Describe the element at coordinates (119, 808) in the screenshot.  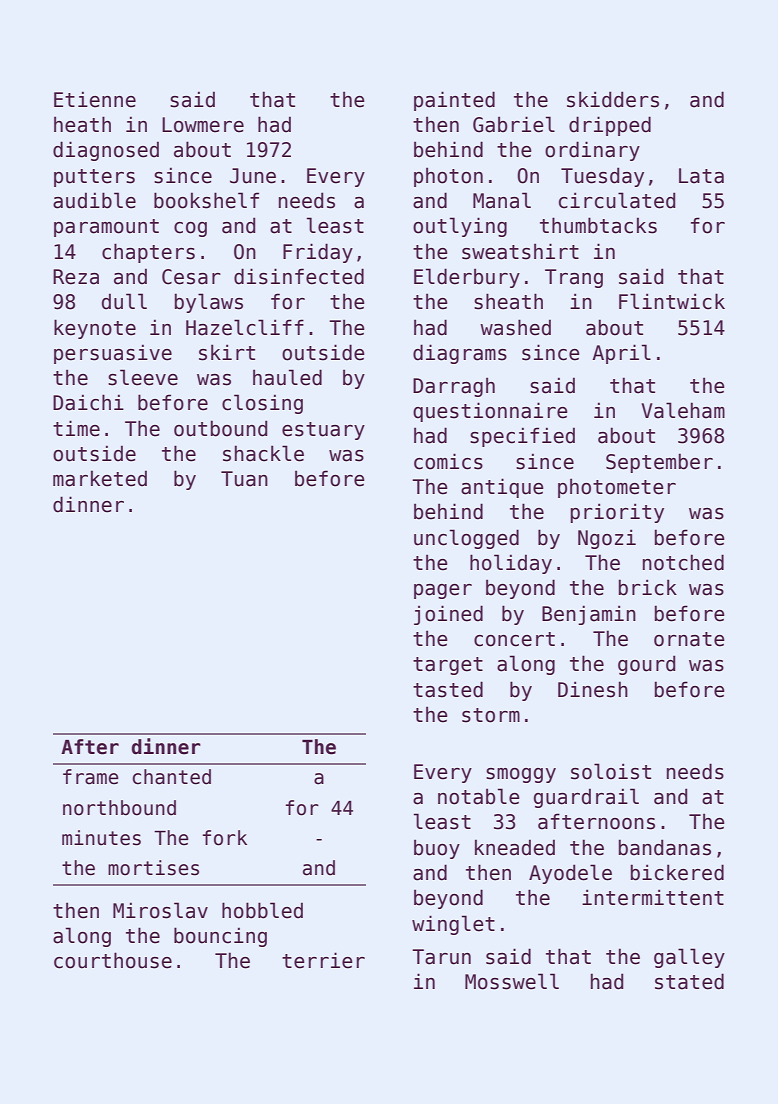
I see `northbound` at that location.
